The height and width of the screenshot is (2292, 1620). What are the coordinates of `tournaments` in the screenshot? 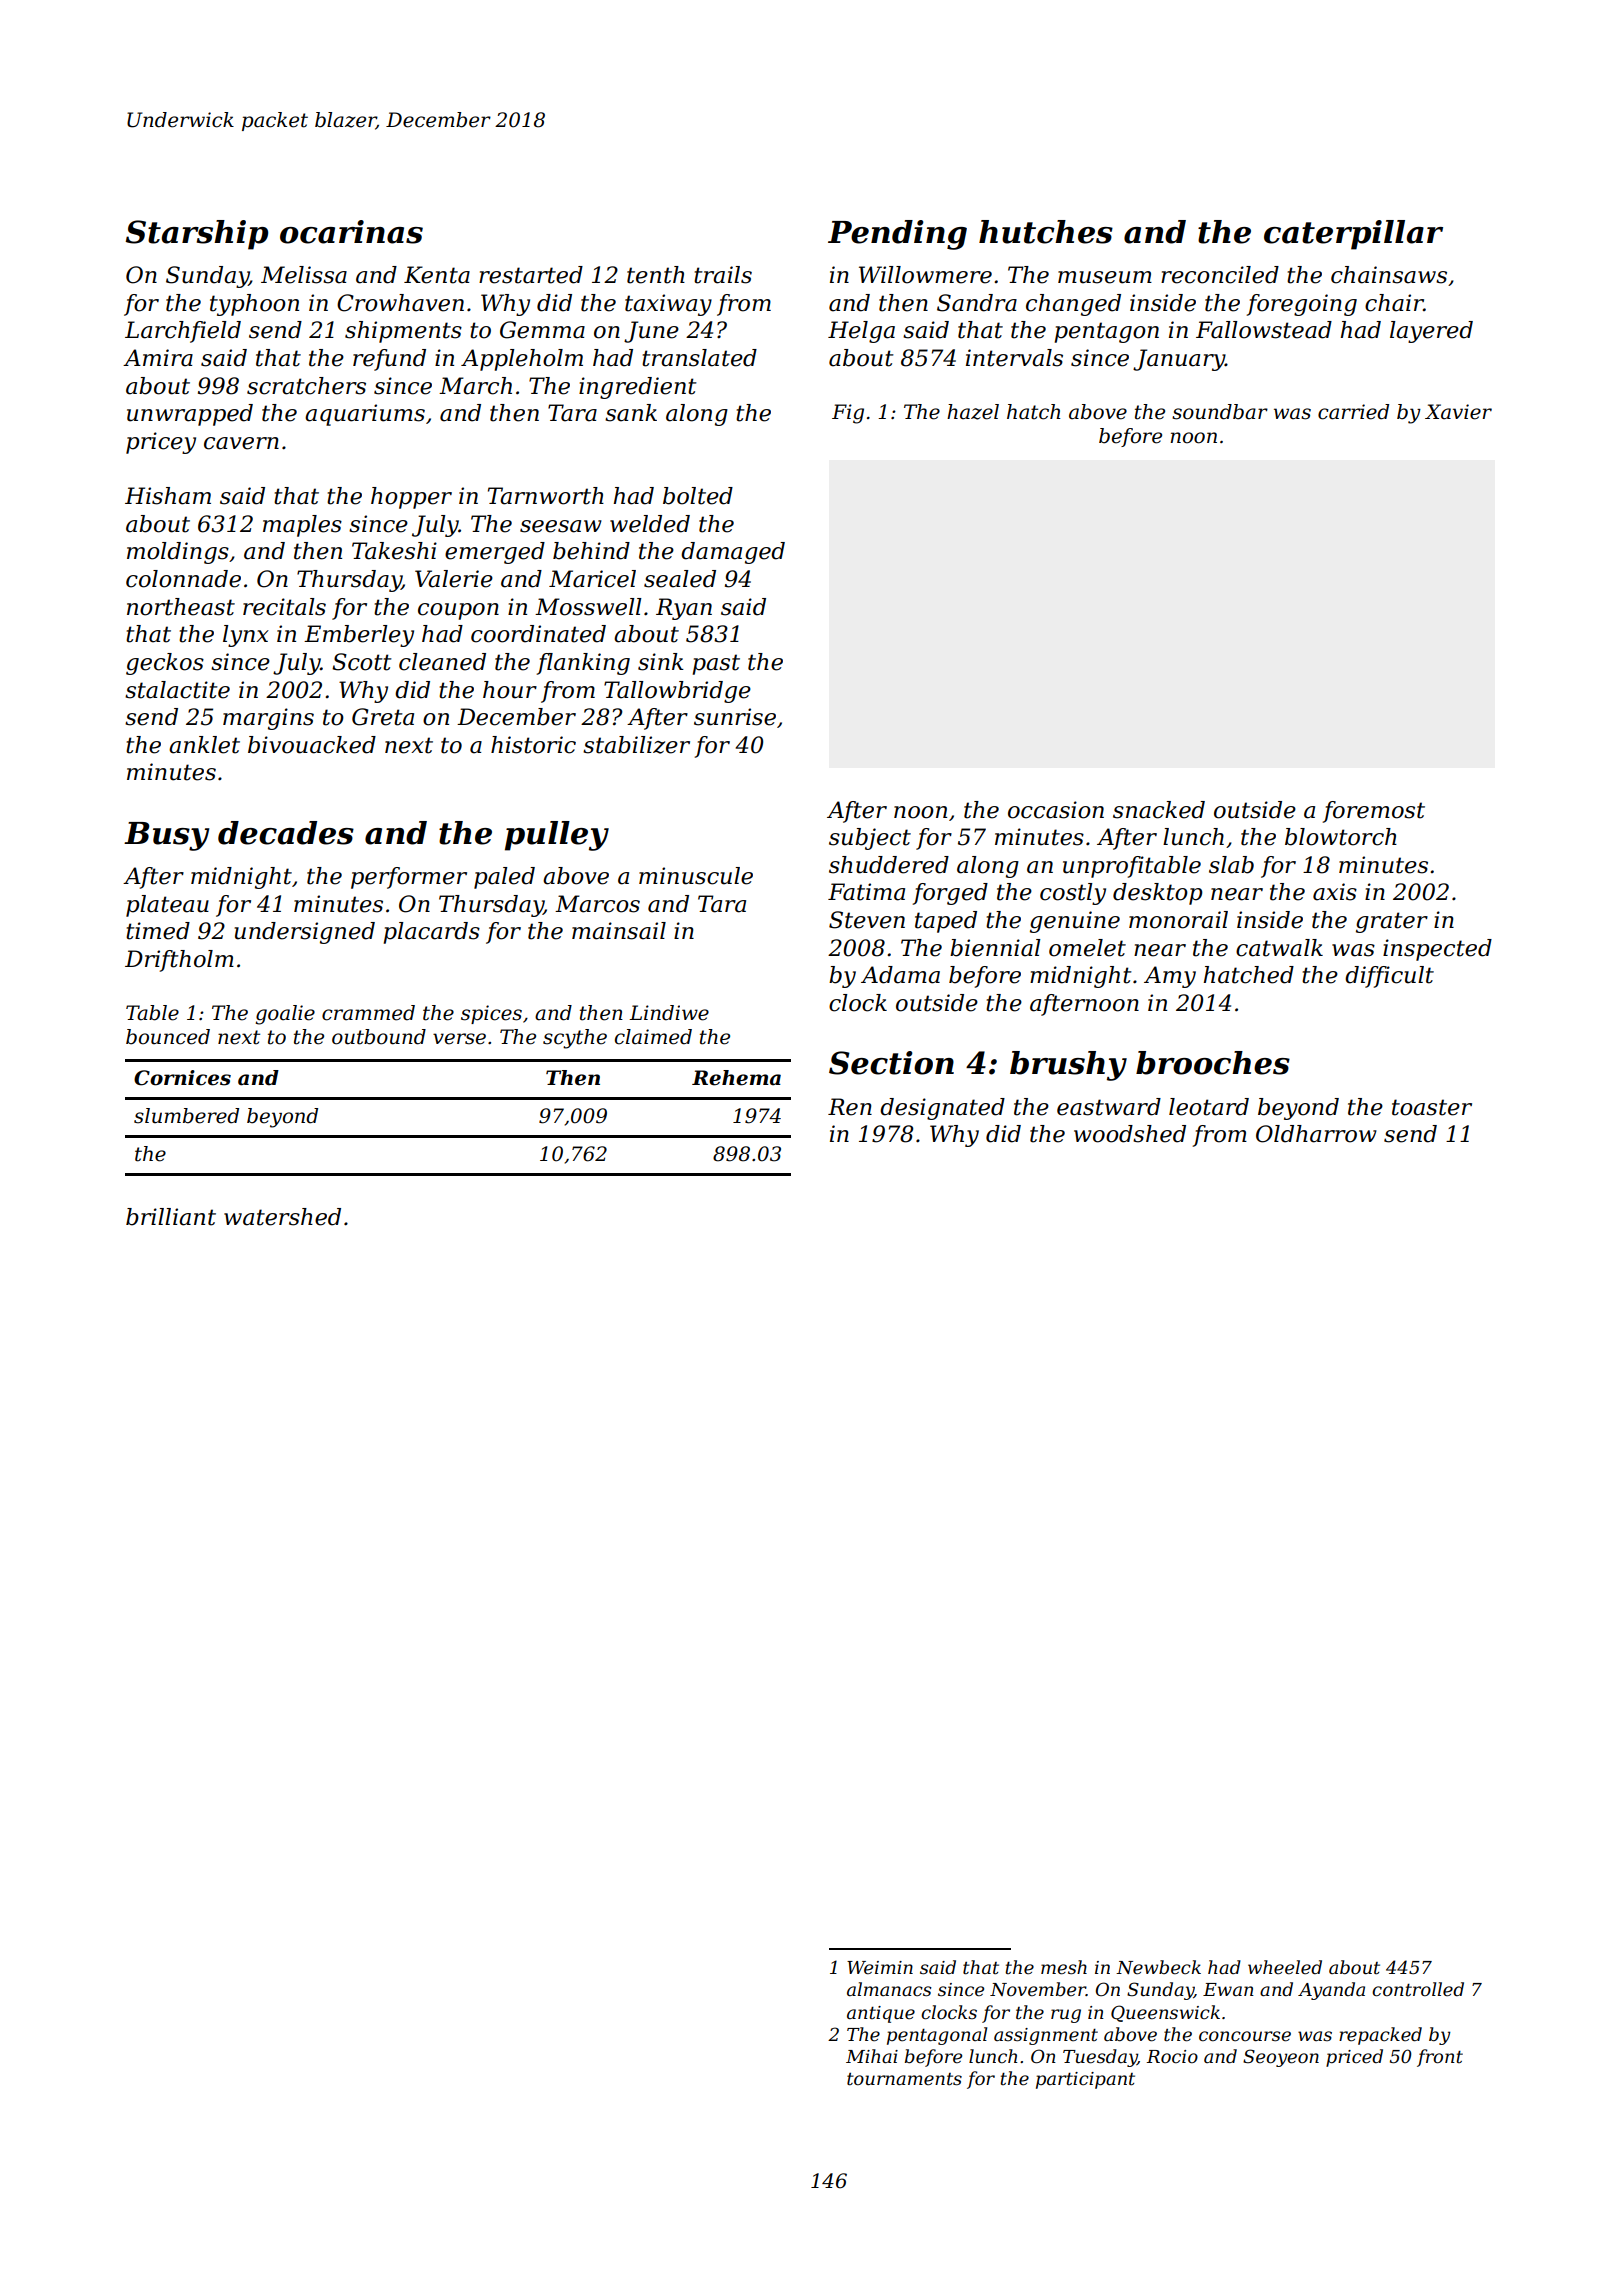 It's located at (904, 2079).
